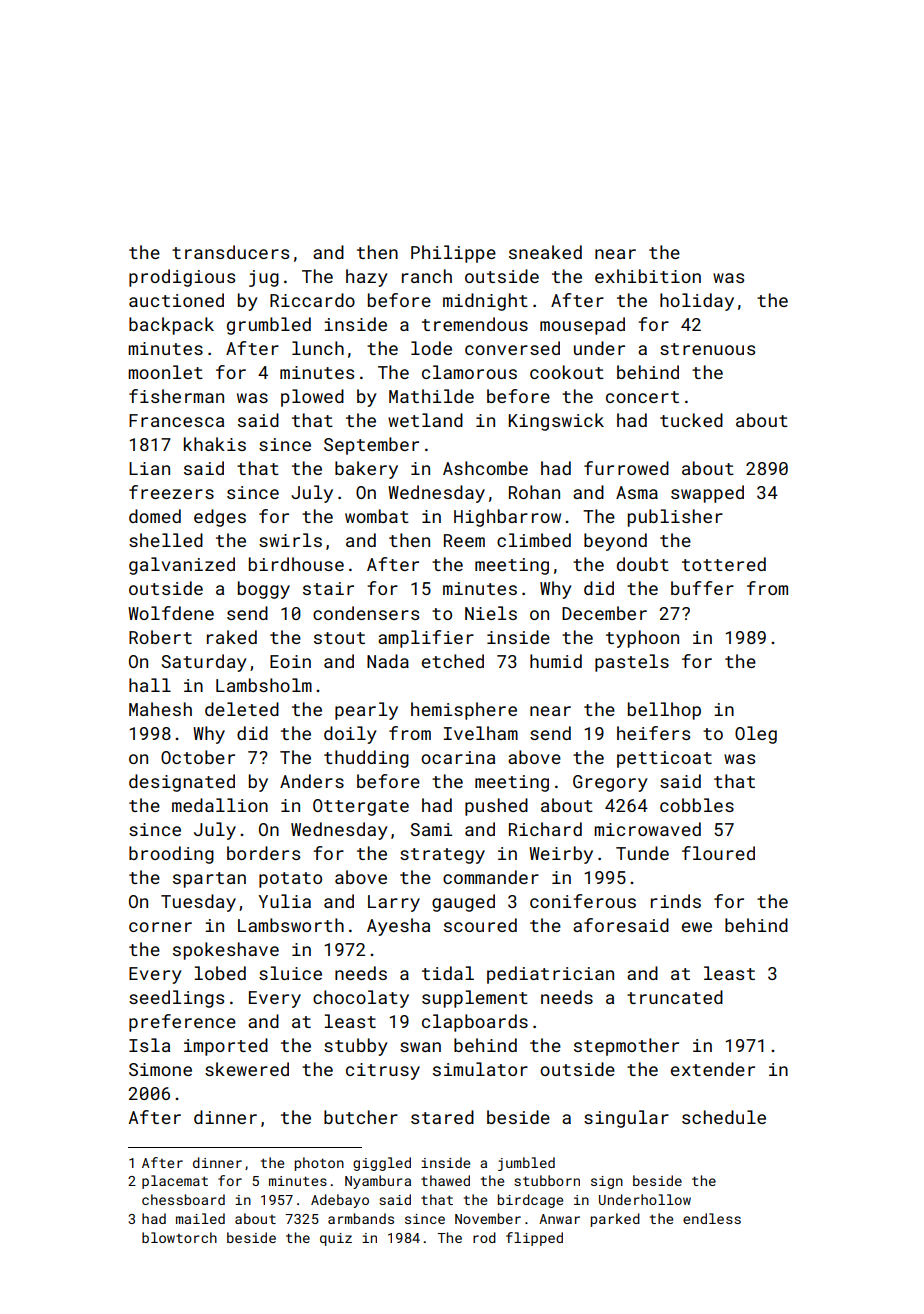 The height and width of the screenshot is (1314, 924). I want to click on endless, so click(712, 1218).
